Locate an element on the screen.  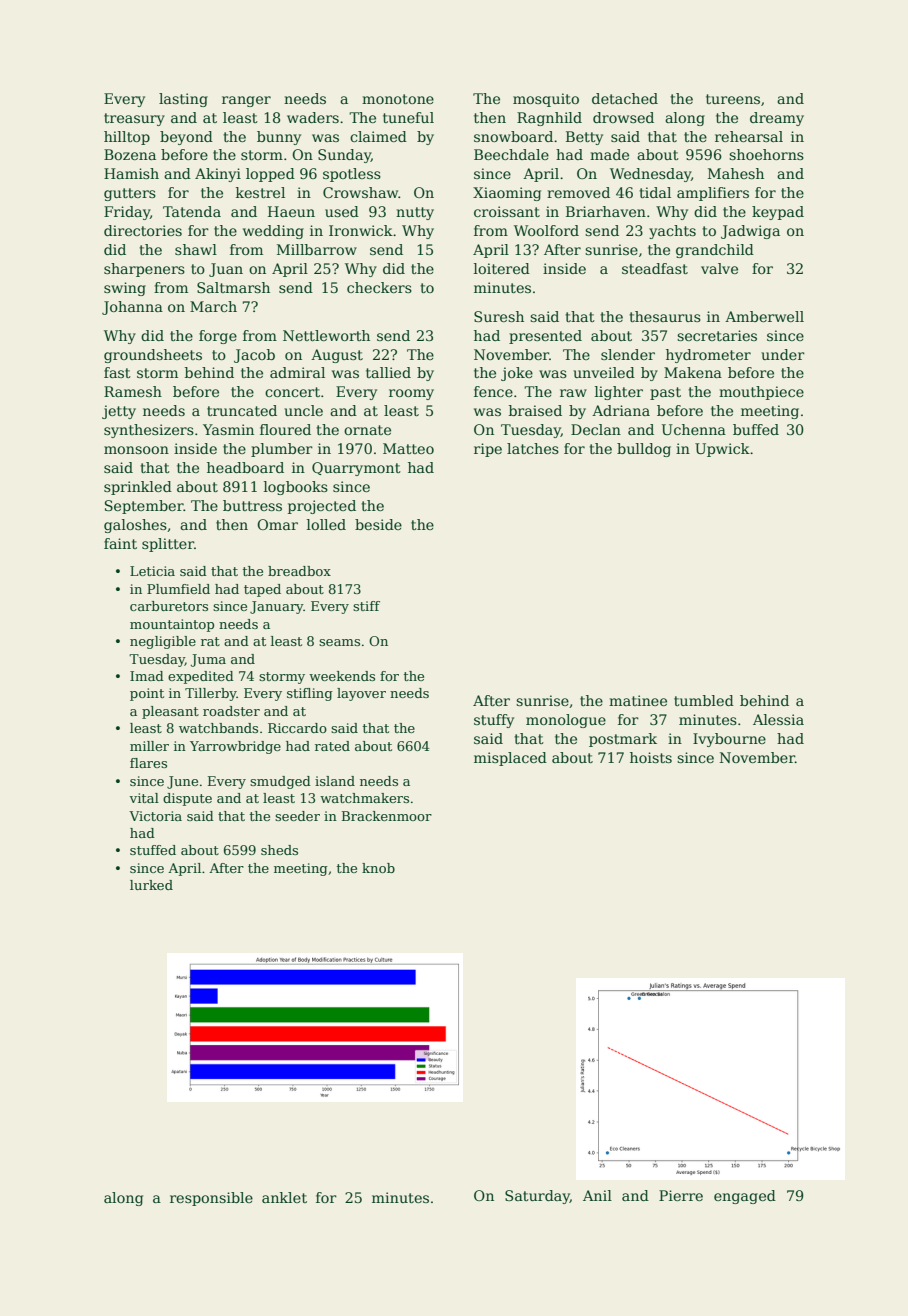
monotone is located at coordinates (398, 99).
